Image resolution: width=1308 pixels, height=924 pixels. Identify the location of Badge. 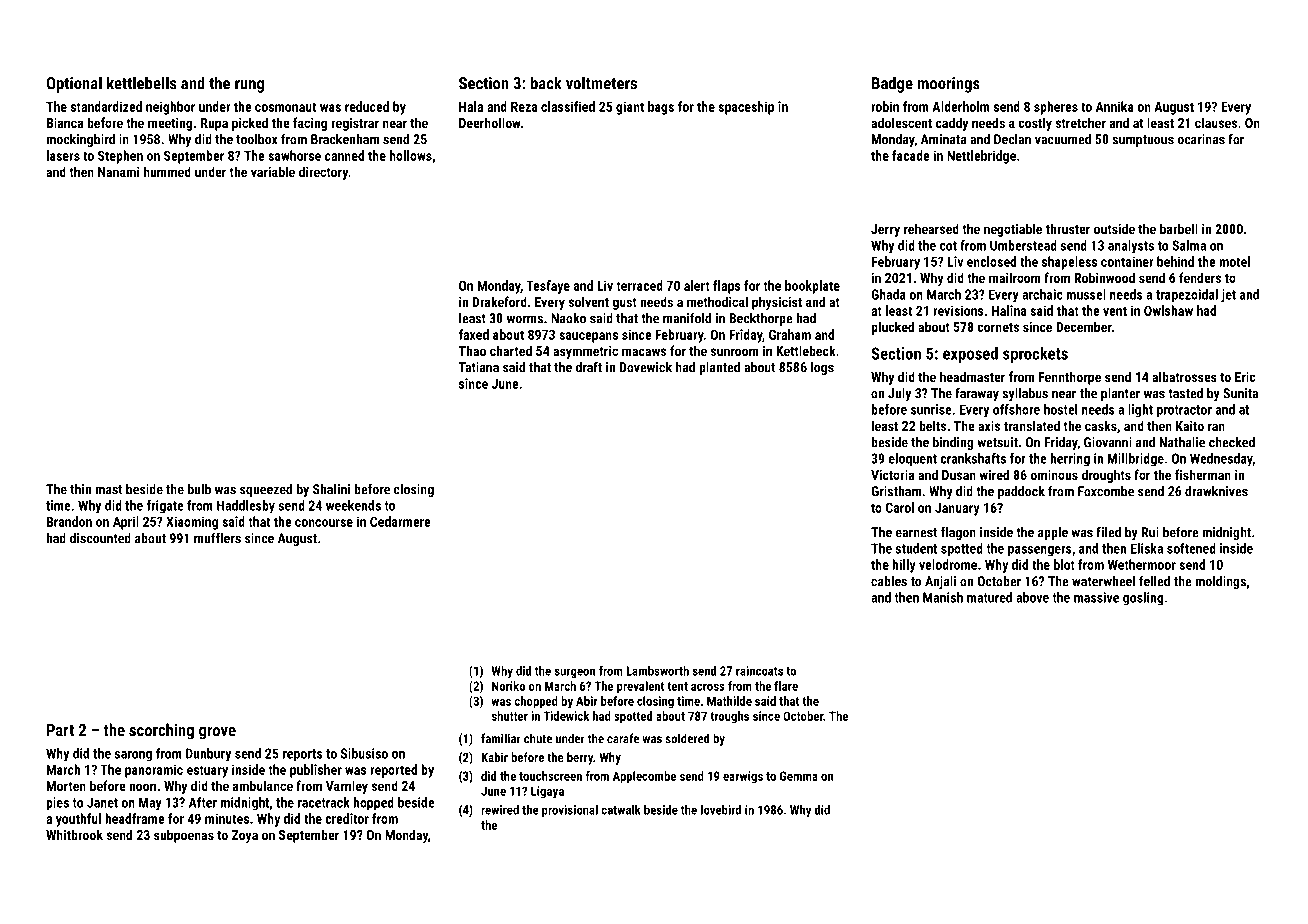
(892, 84).
